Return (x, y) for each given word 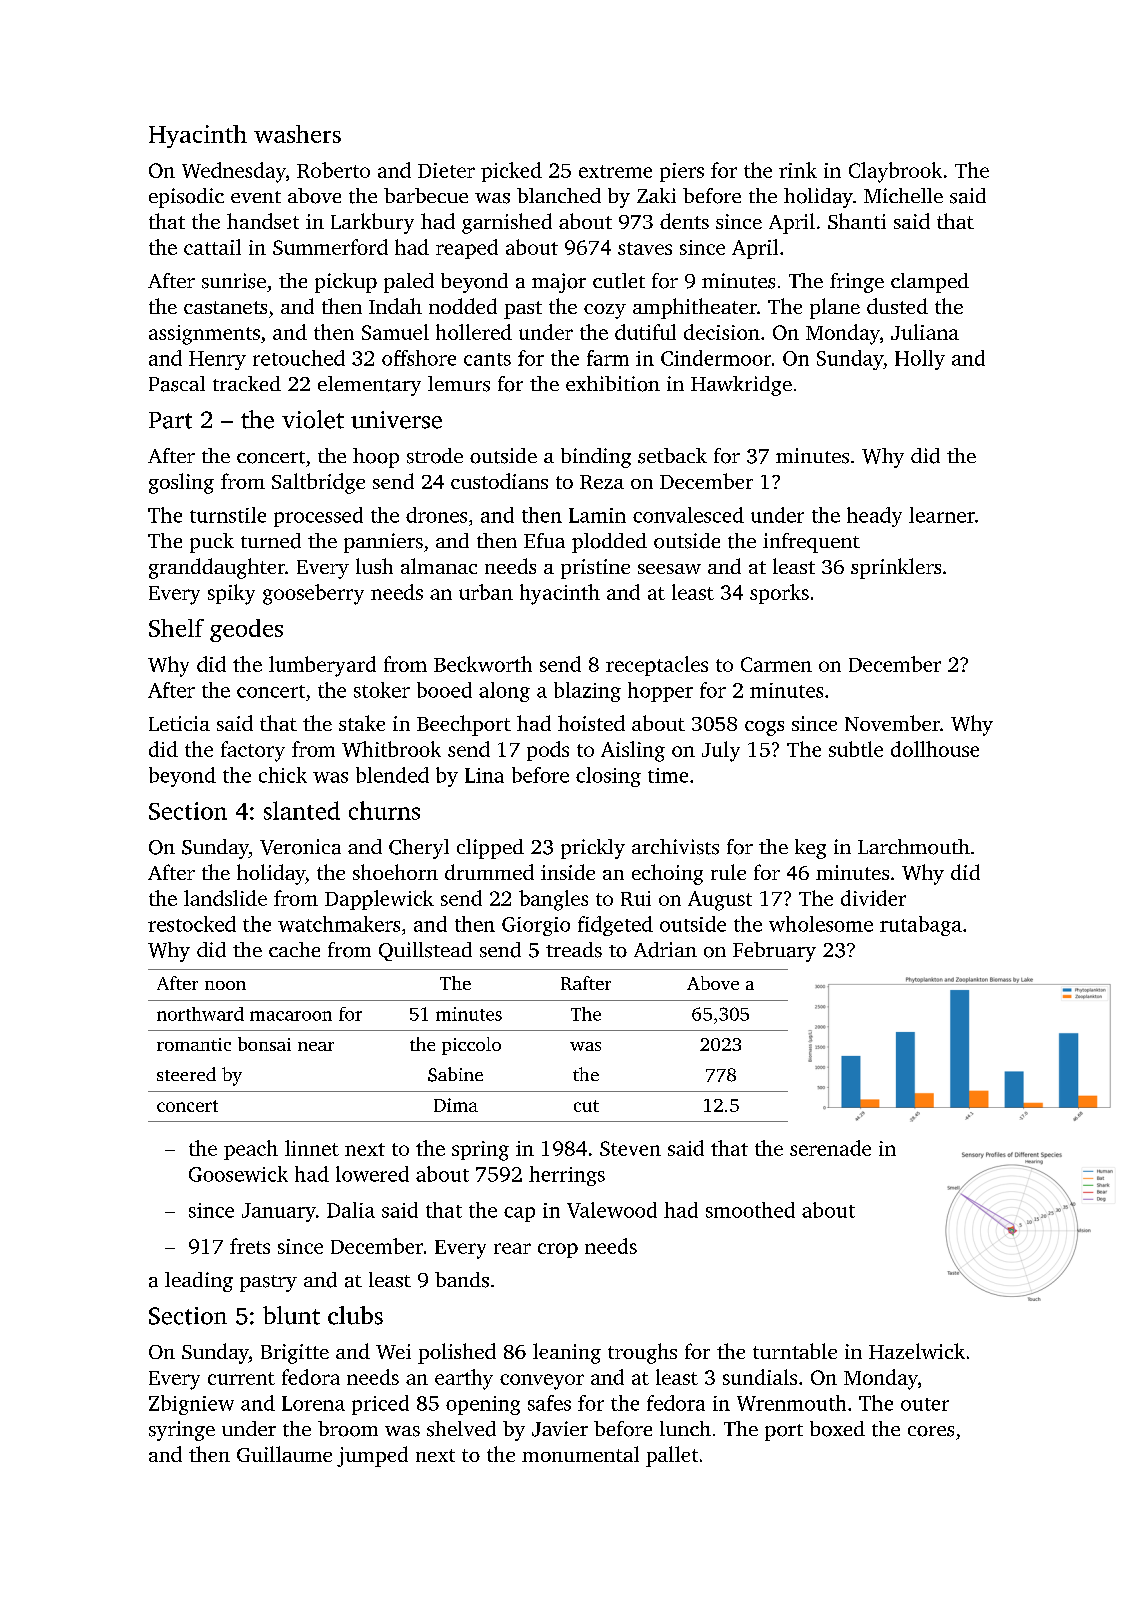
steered (186, 1074)
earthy (464, 1379)
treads (574, 950)
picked (511, 172)
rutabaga (921, 926)
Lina (484, 775)
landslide (225, 898)
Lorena (313, 1403)
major (559, 283)
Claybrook (895, 172)
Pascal (177, 384)
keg (810, 849)
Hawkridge (741, 386)
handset (263, 221)
